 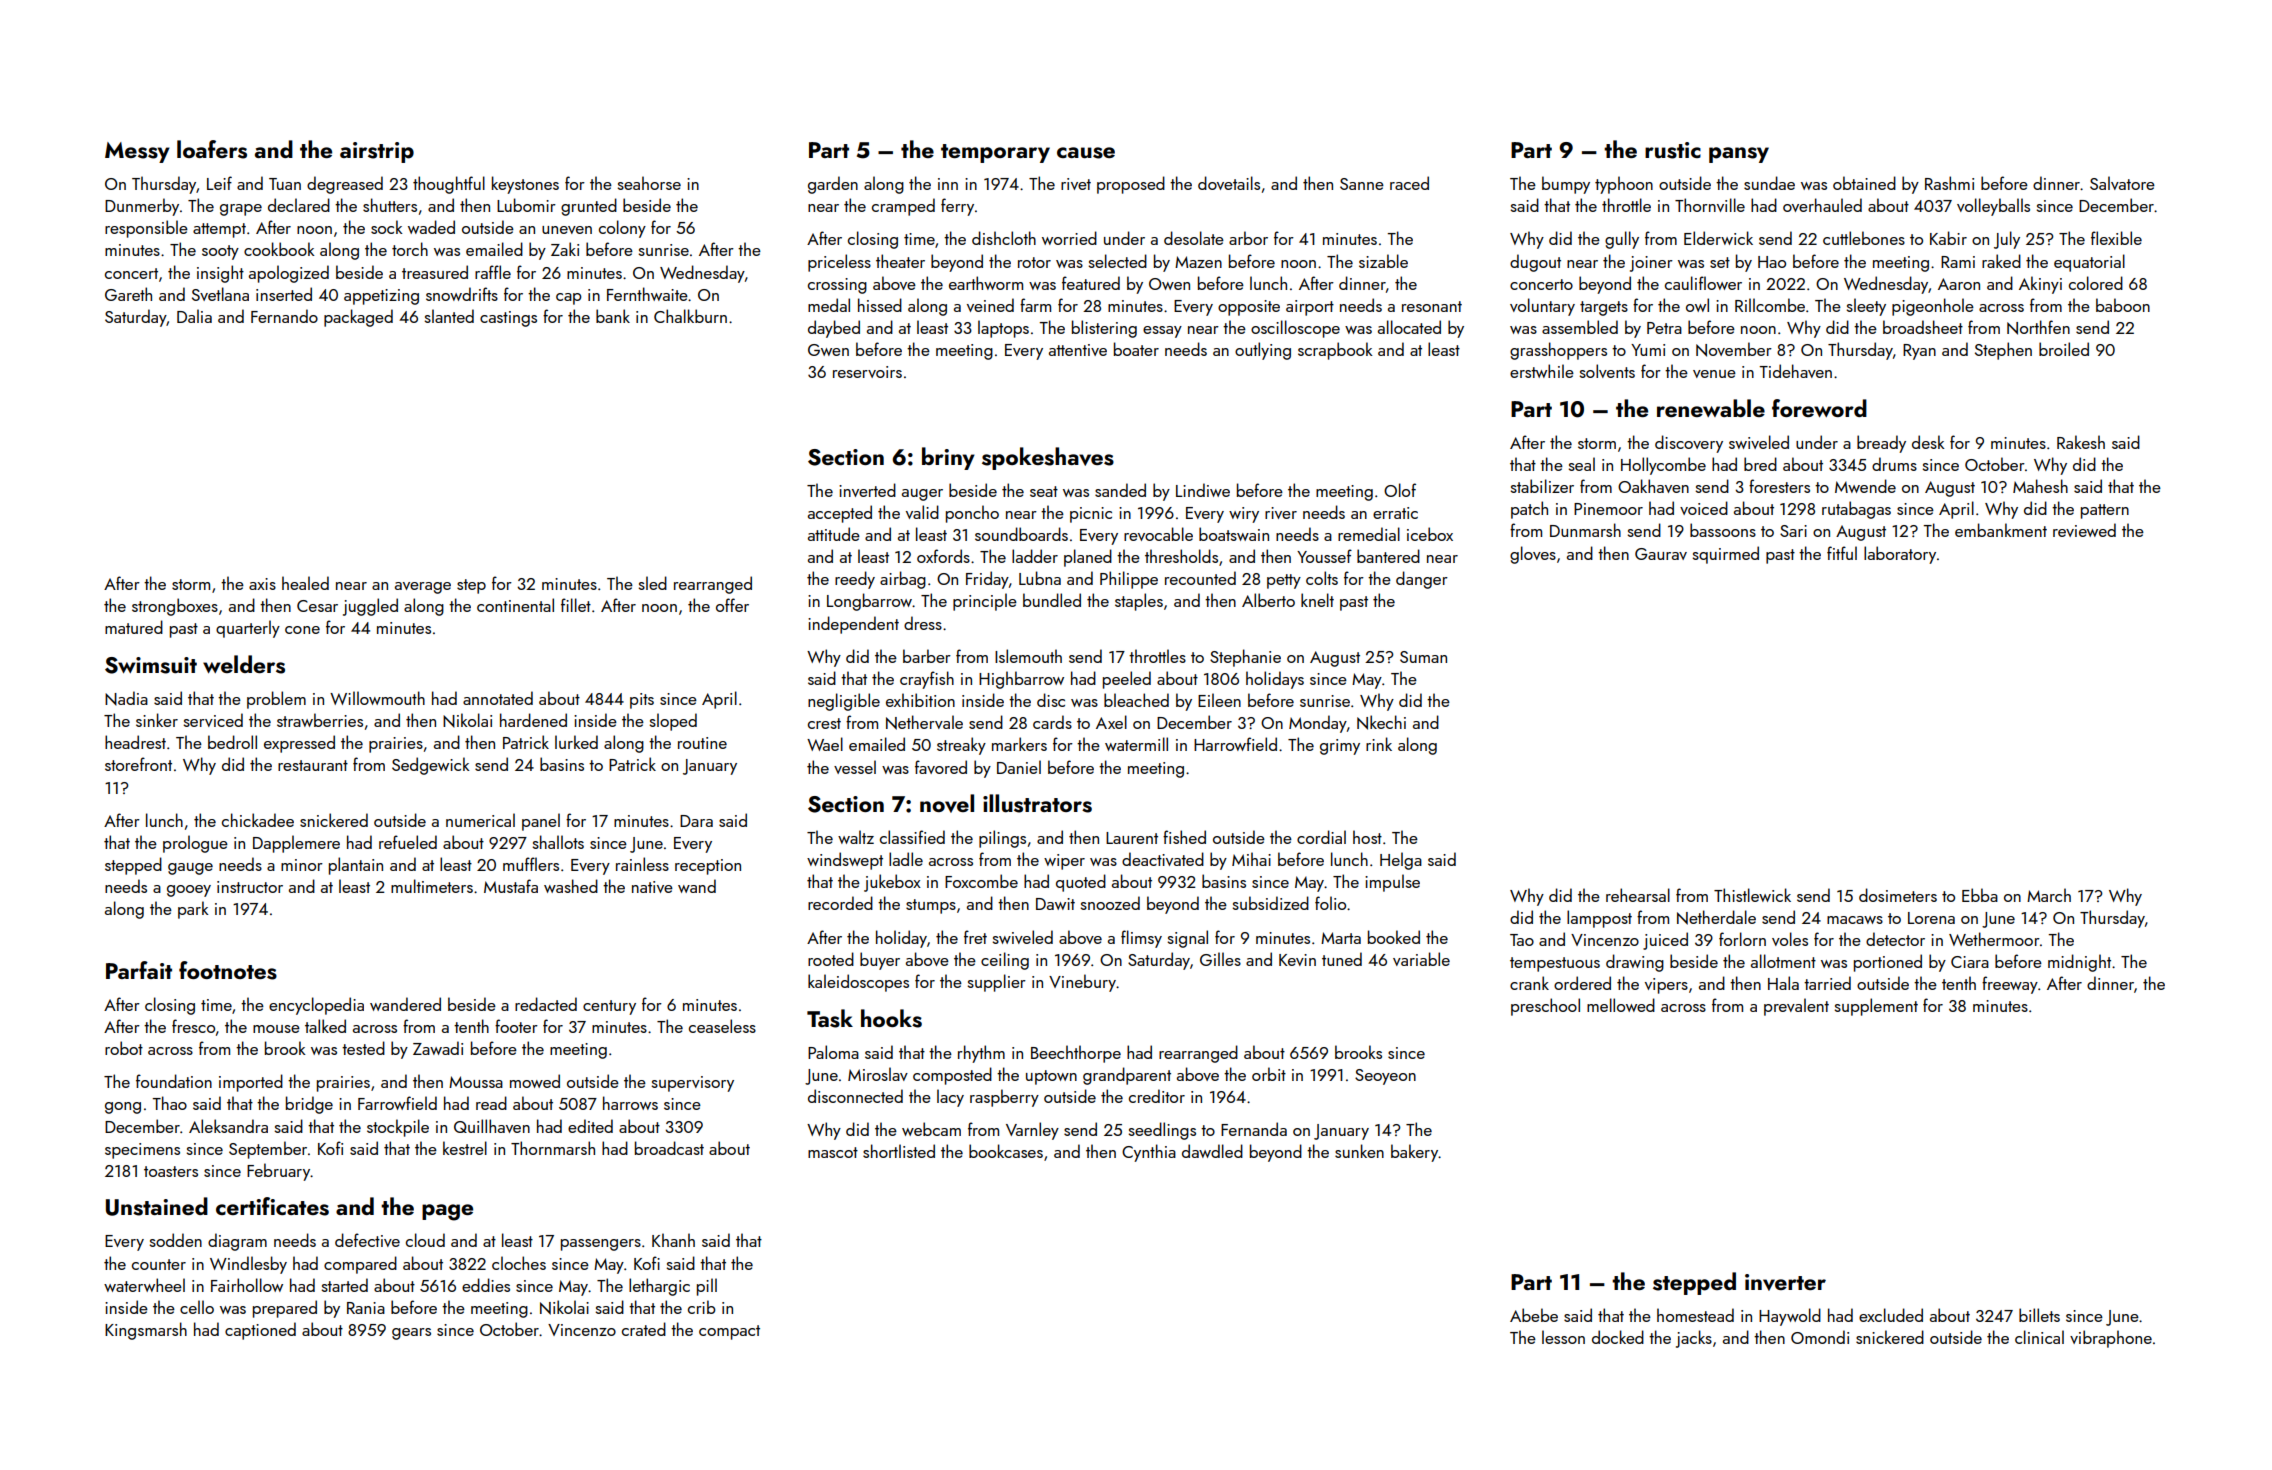 I want to click on rustic, so click(x=1673, y=150).
